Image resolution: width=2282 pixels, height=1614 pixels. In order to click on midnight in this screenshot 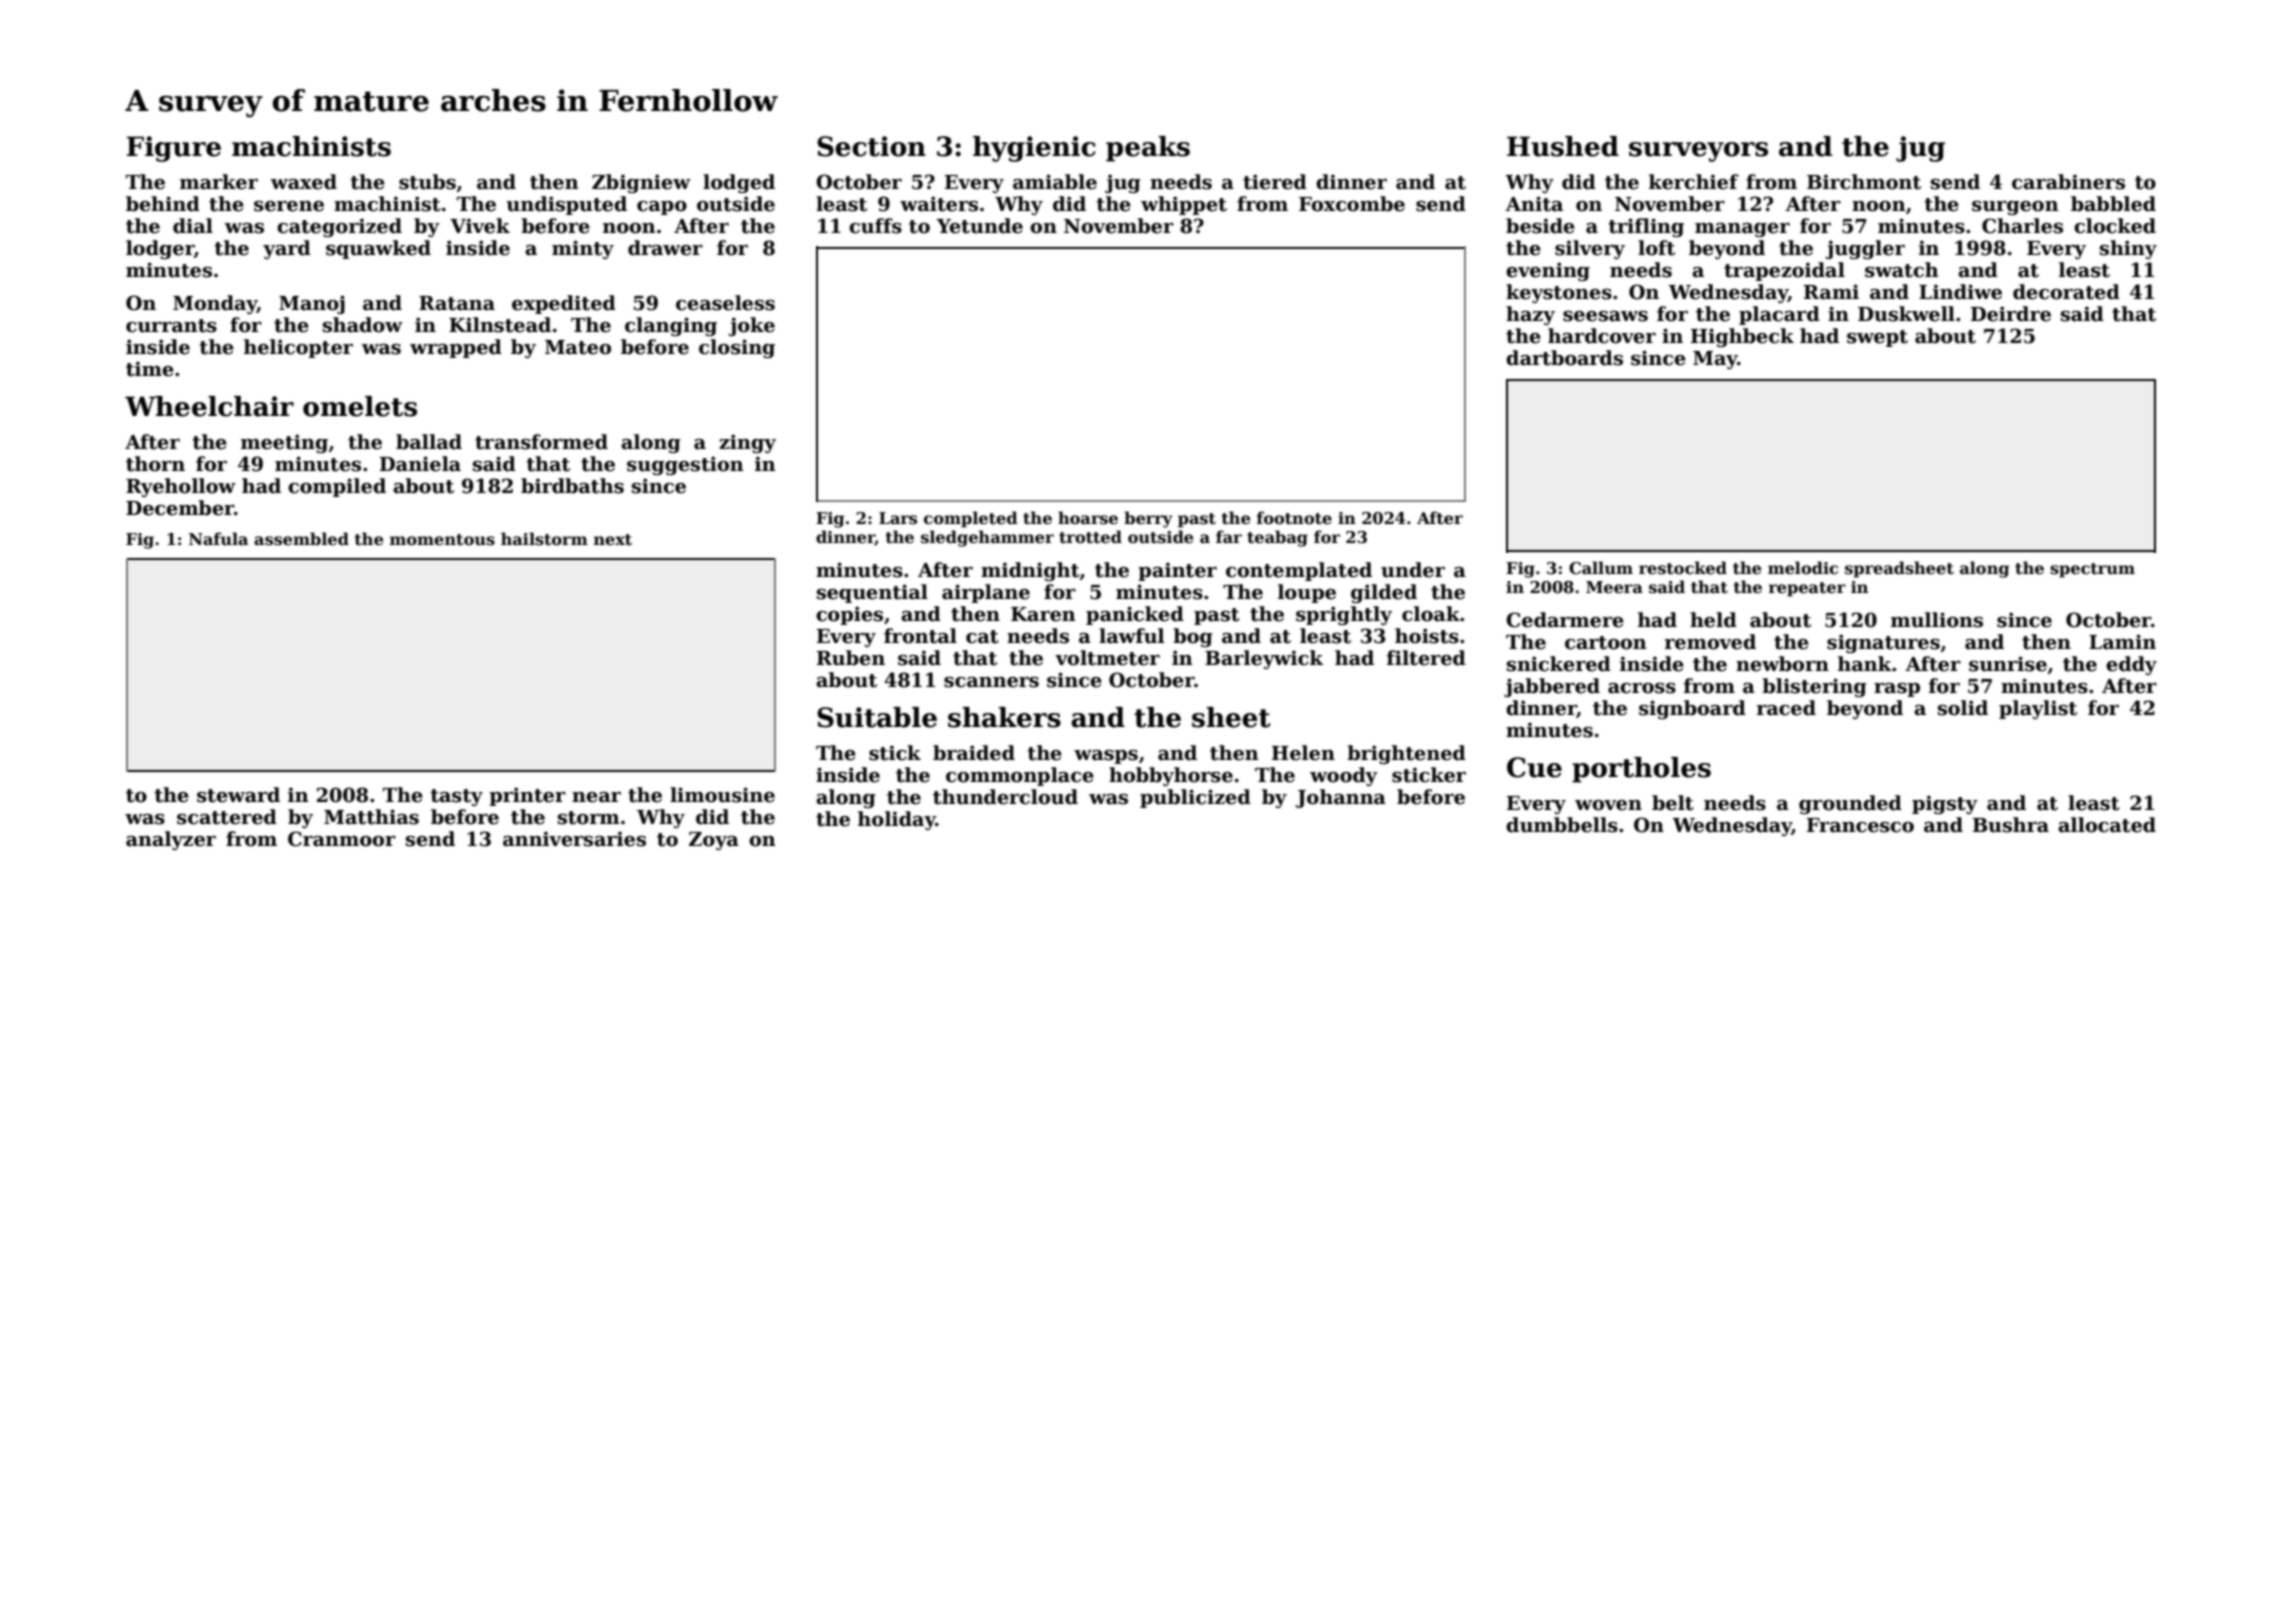, I will do `click(1030, 571)`.
